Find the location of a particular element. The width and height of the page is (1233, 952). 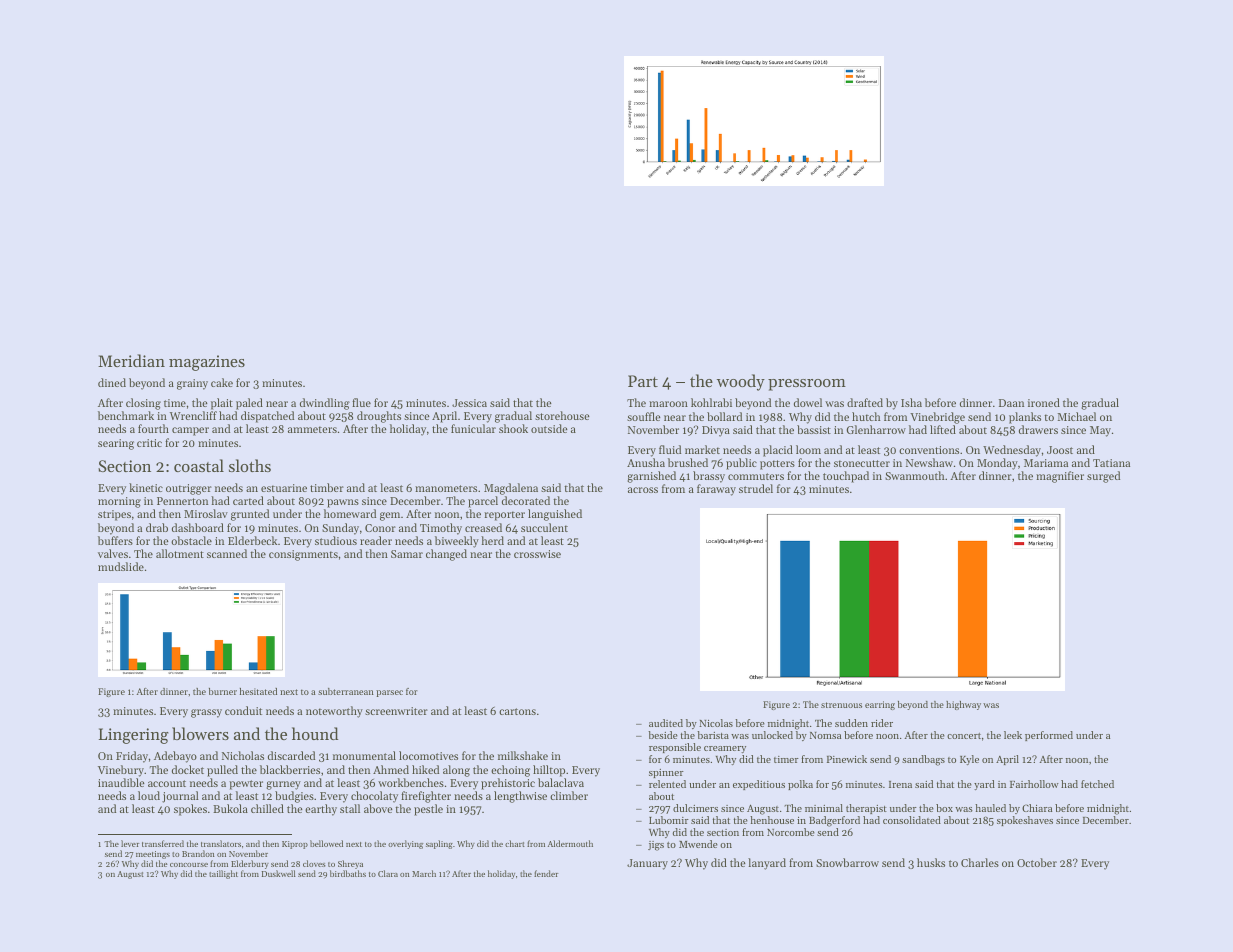

stonecutter is located at coordinates (862, 463).
